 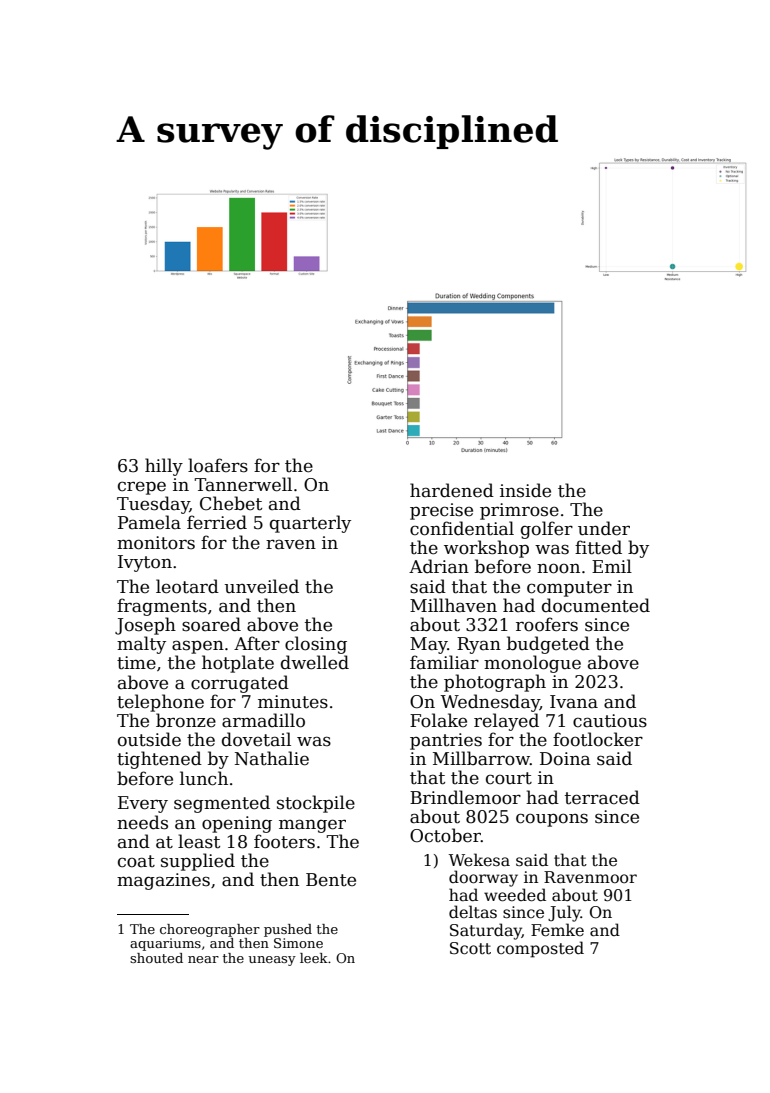 I want to click on inside, so click(x=525, y=490).
